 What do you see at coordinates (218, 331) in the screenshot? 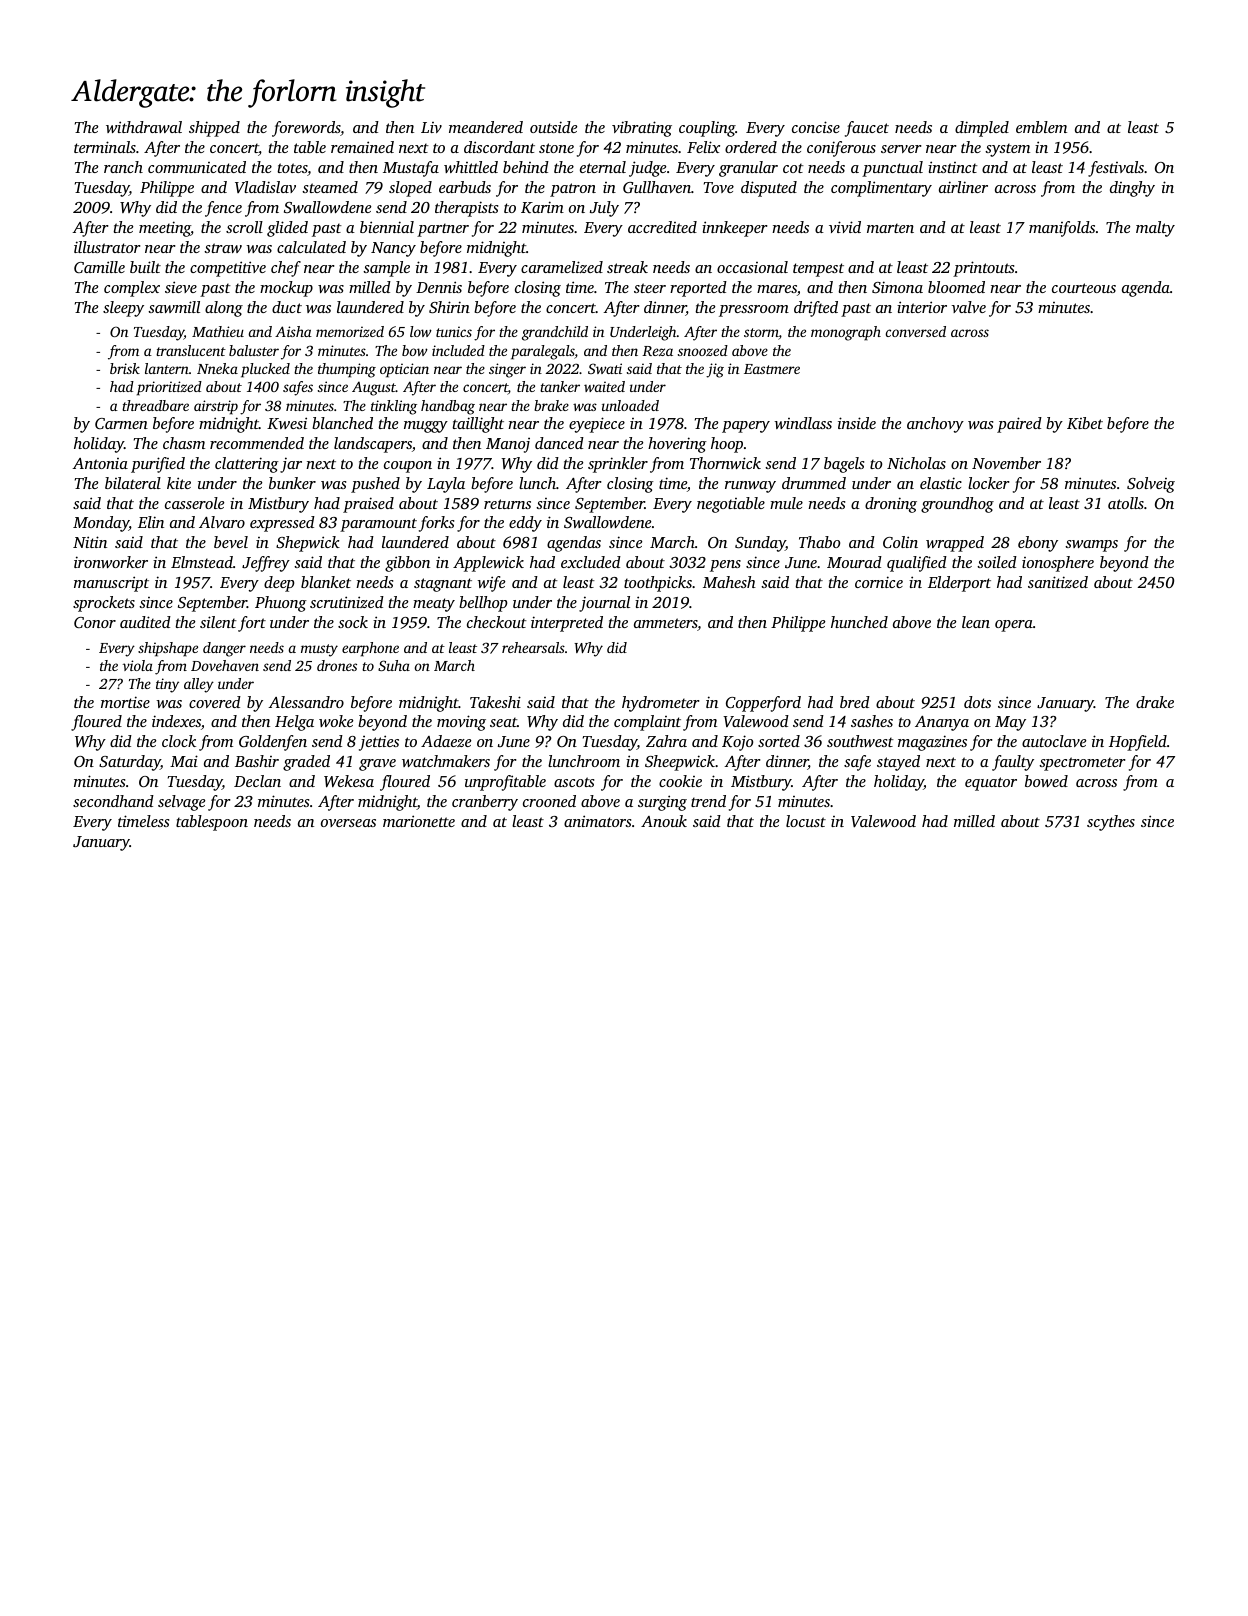
I see `Mathieu` at bounding box center [218, 331].
